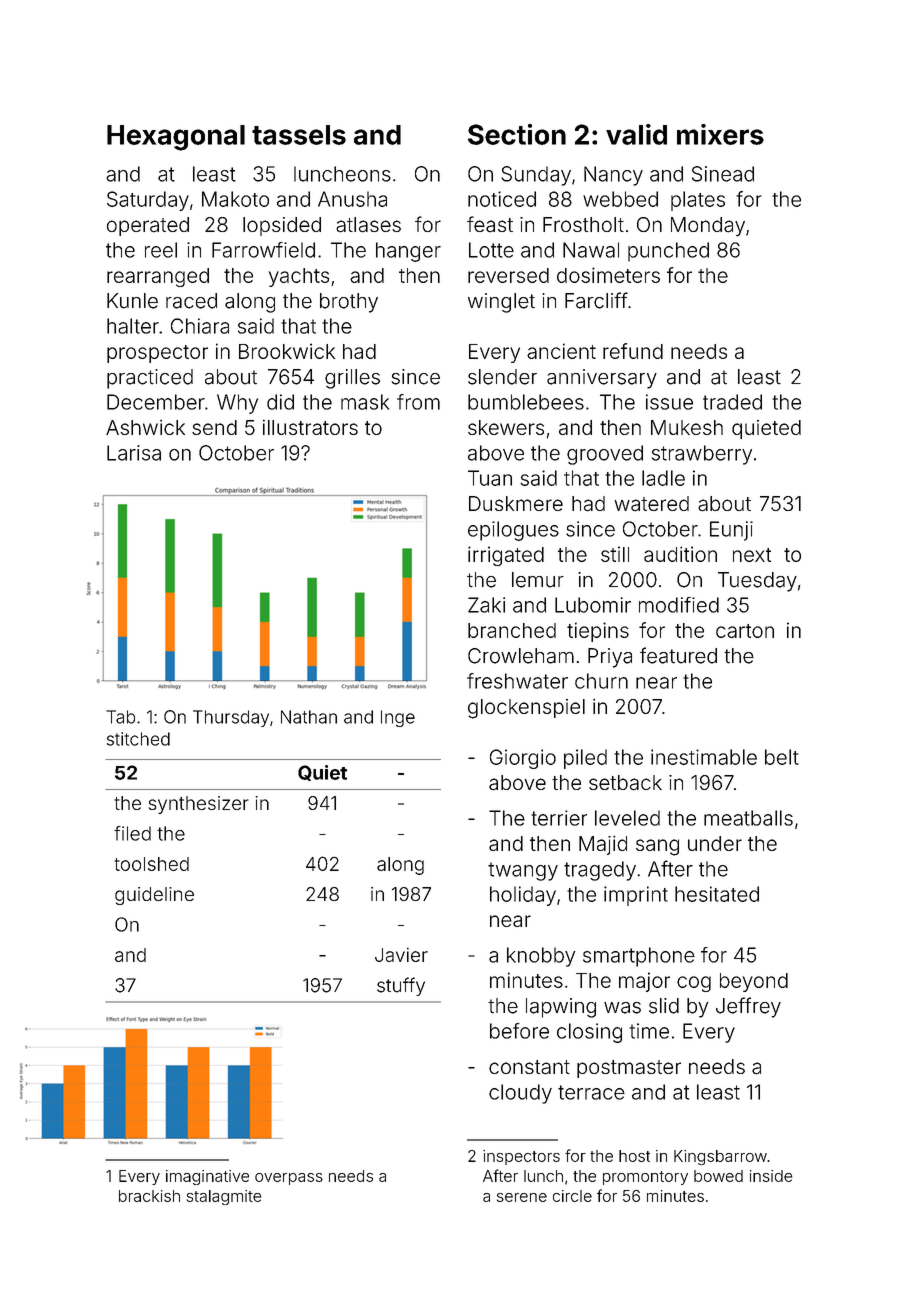 Image resolution: width=908 pixels, height=1316 pixels. What do you see at coordinates (622, 1008) in the screenshot?
I see `was` at bounding box center [622, 1008].
